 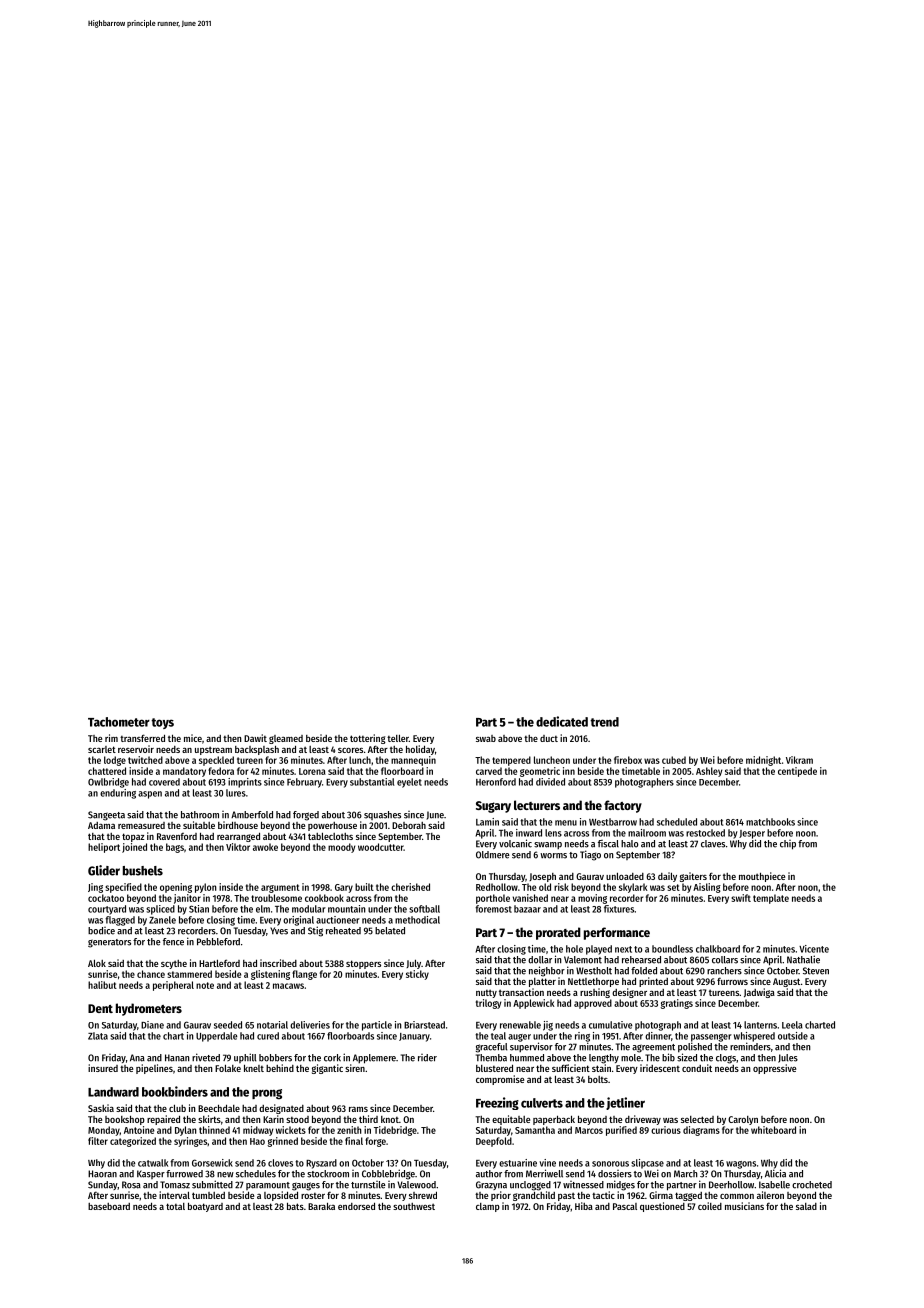 I want to click on midnight, so click(x=763, y=761).
